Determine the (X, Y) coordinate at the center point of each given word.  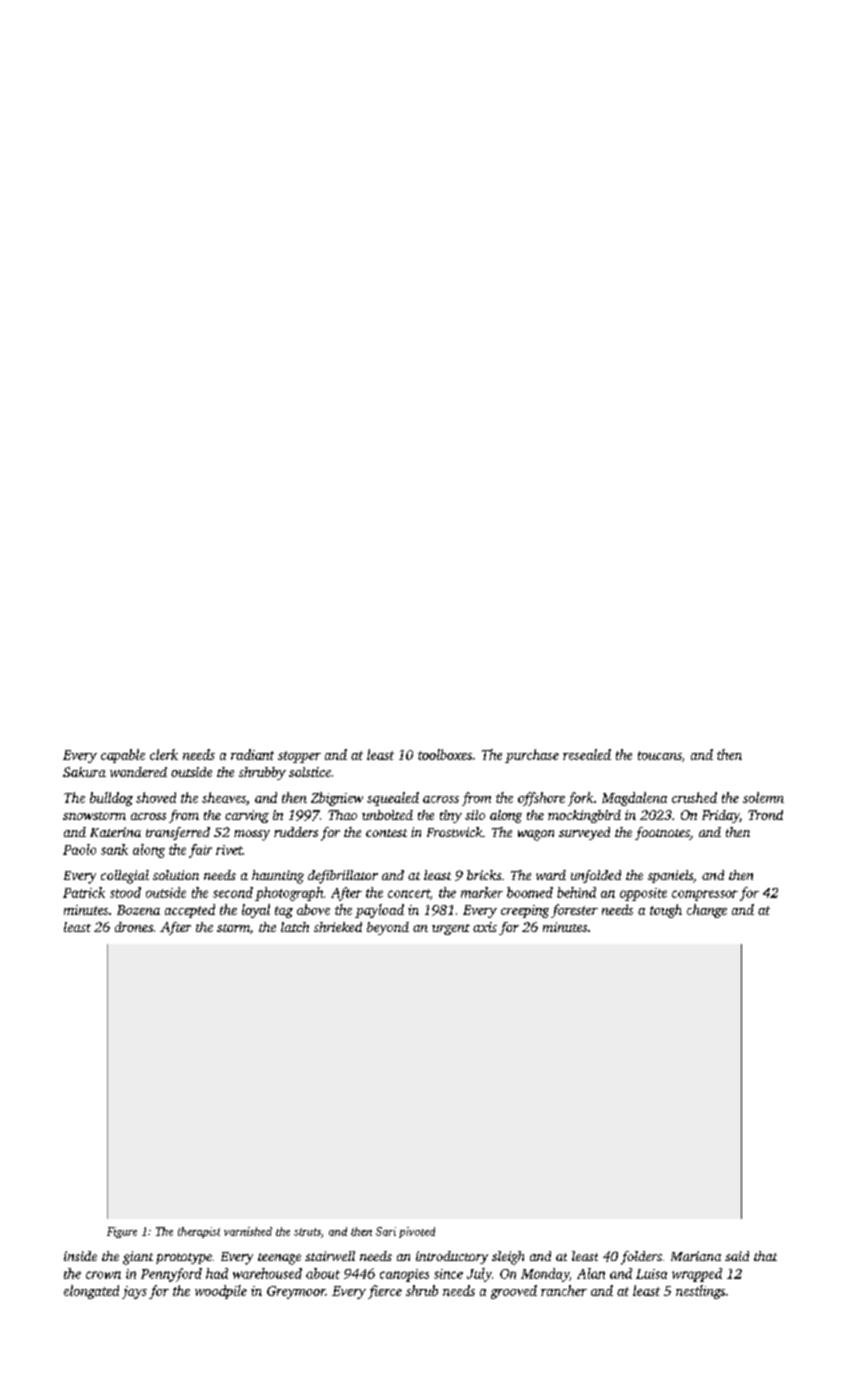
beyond (388, 928)
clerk (164, 754)
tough (666, 911)
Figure (122, 1232)
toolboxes (445, 754)
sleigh (508, 1258)
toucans (660, 755)
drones (134, 927)
